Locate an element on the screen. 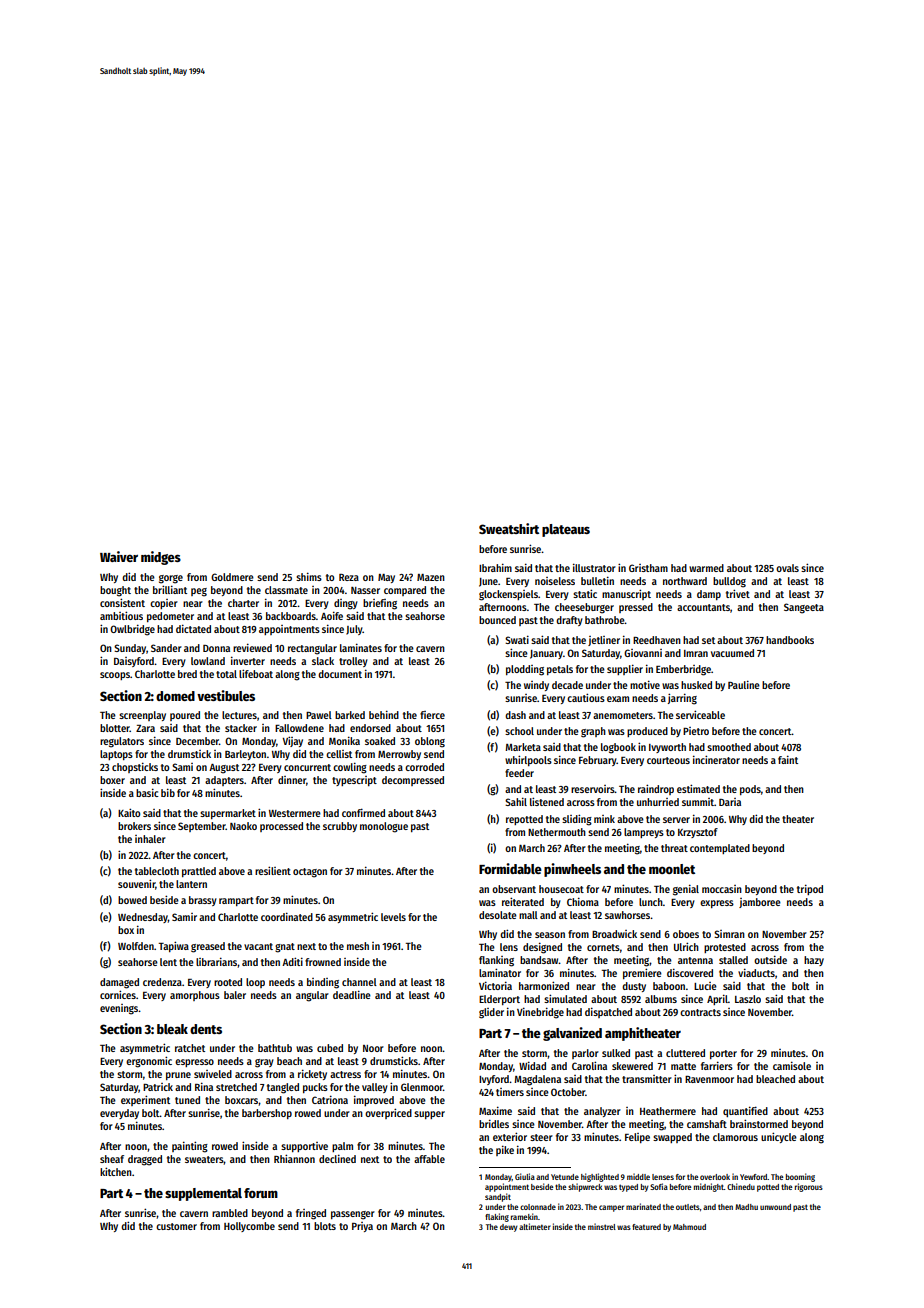  ovals is located at coordinates (787, 568).
